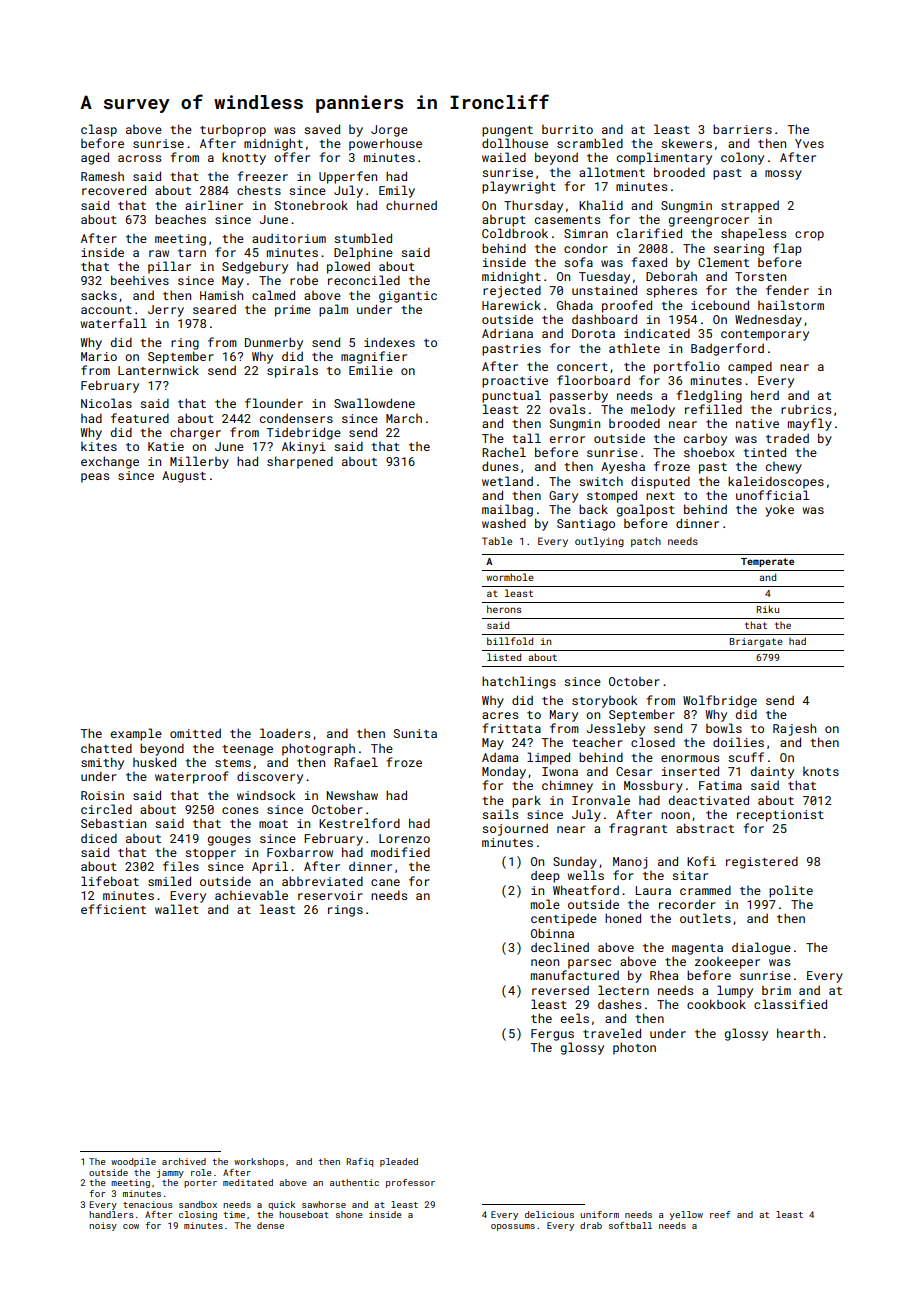 The image size is (924, 1308). I want to click on polite, so click(791, 891).
